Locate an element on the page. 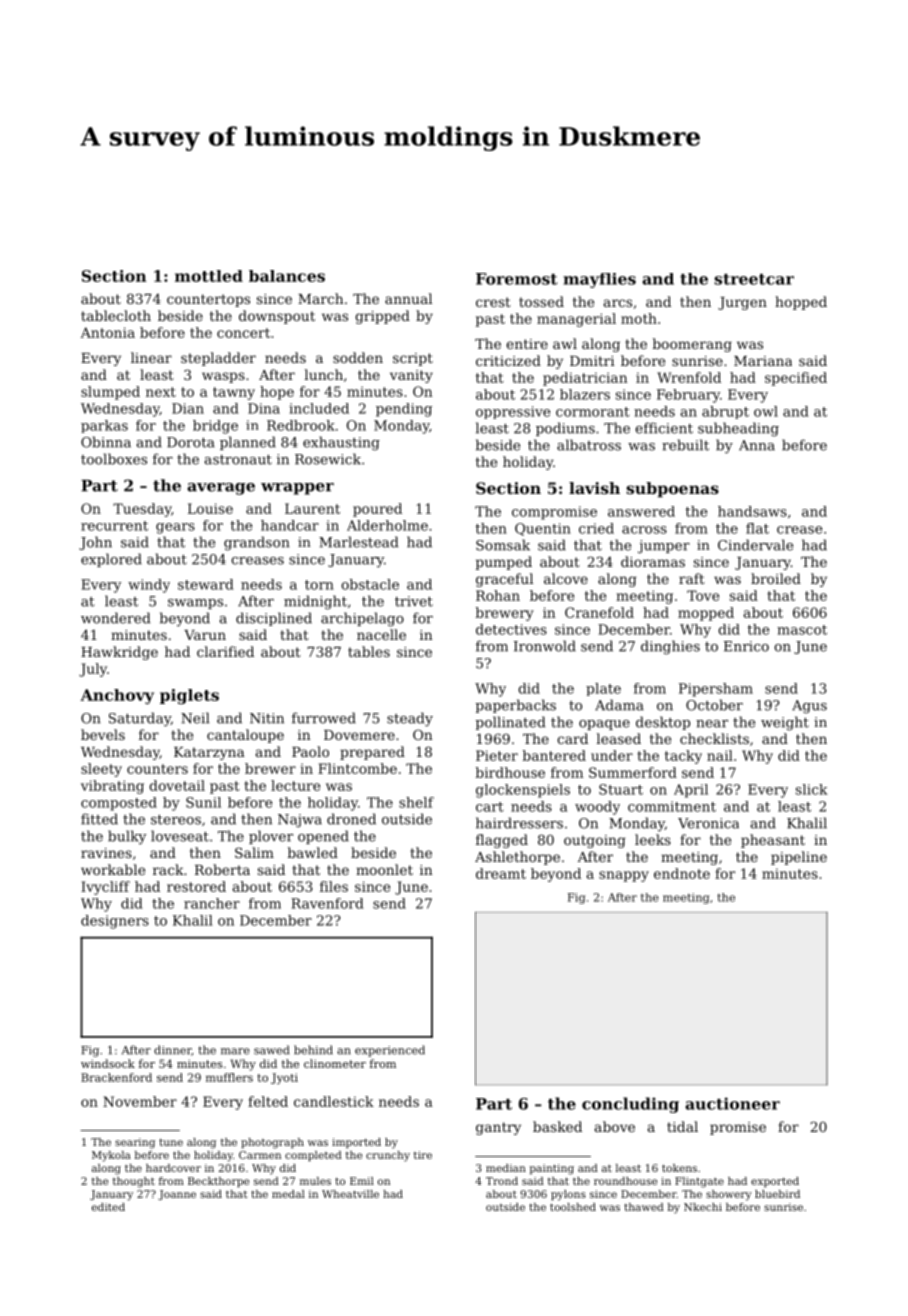 The width and height of the image is (908, 1316). John is located at coordinates (95, 543).
